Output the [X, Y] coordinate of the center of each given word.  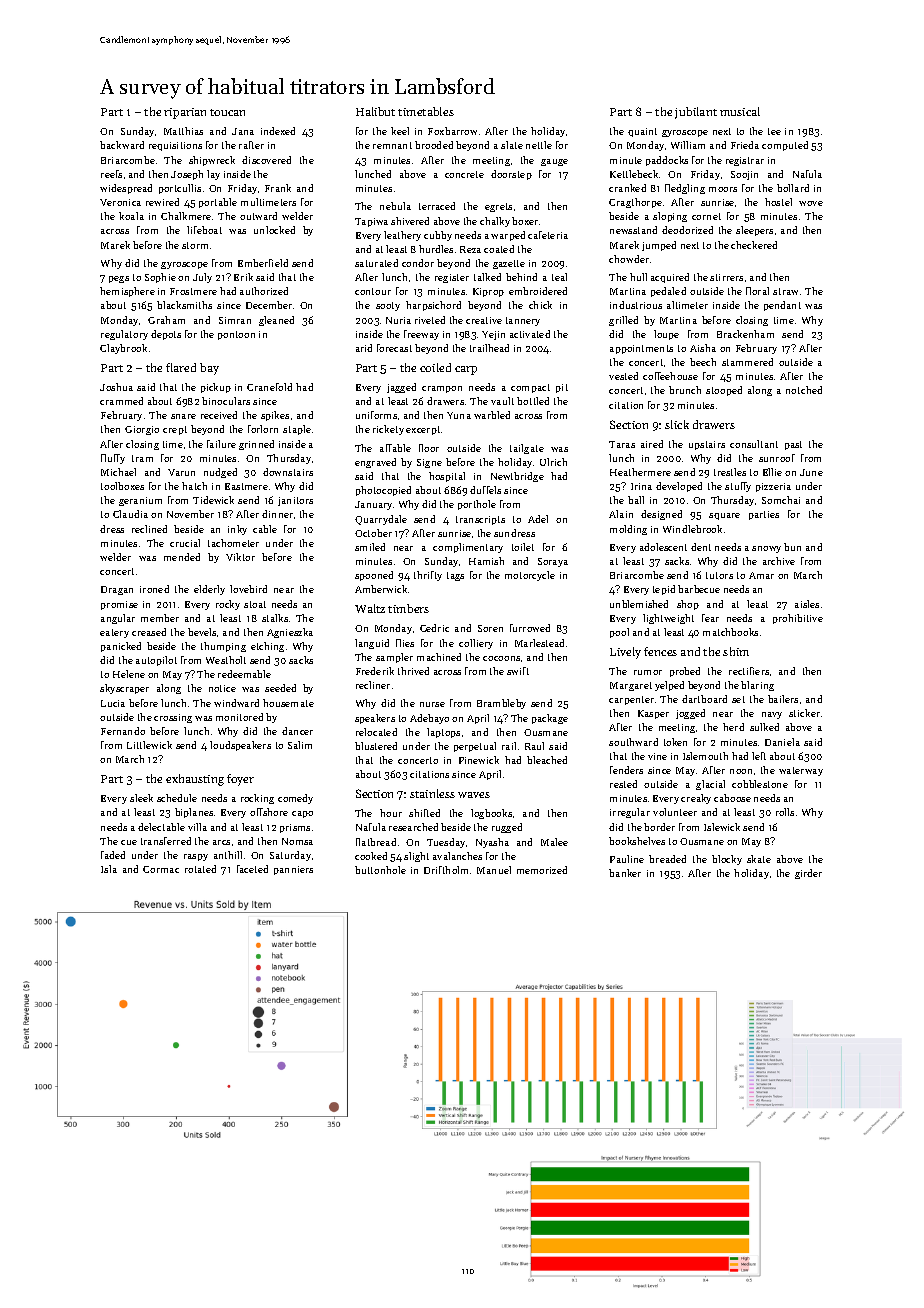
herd [733, 727]
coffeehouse [670, 376]
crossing [173, 718]
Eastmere [246, 486]
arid [364, 348]
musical [740, 111]
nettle [539, 145]
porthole [477, 505]
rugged [507, 828]
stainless [432, 793]
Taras [622, 444]
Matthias [183, 131]
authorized [264, 291]
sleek [141, 798]
